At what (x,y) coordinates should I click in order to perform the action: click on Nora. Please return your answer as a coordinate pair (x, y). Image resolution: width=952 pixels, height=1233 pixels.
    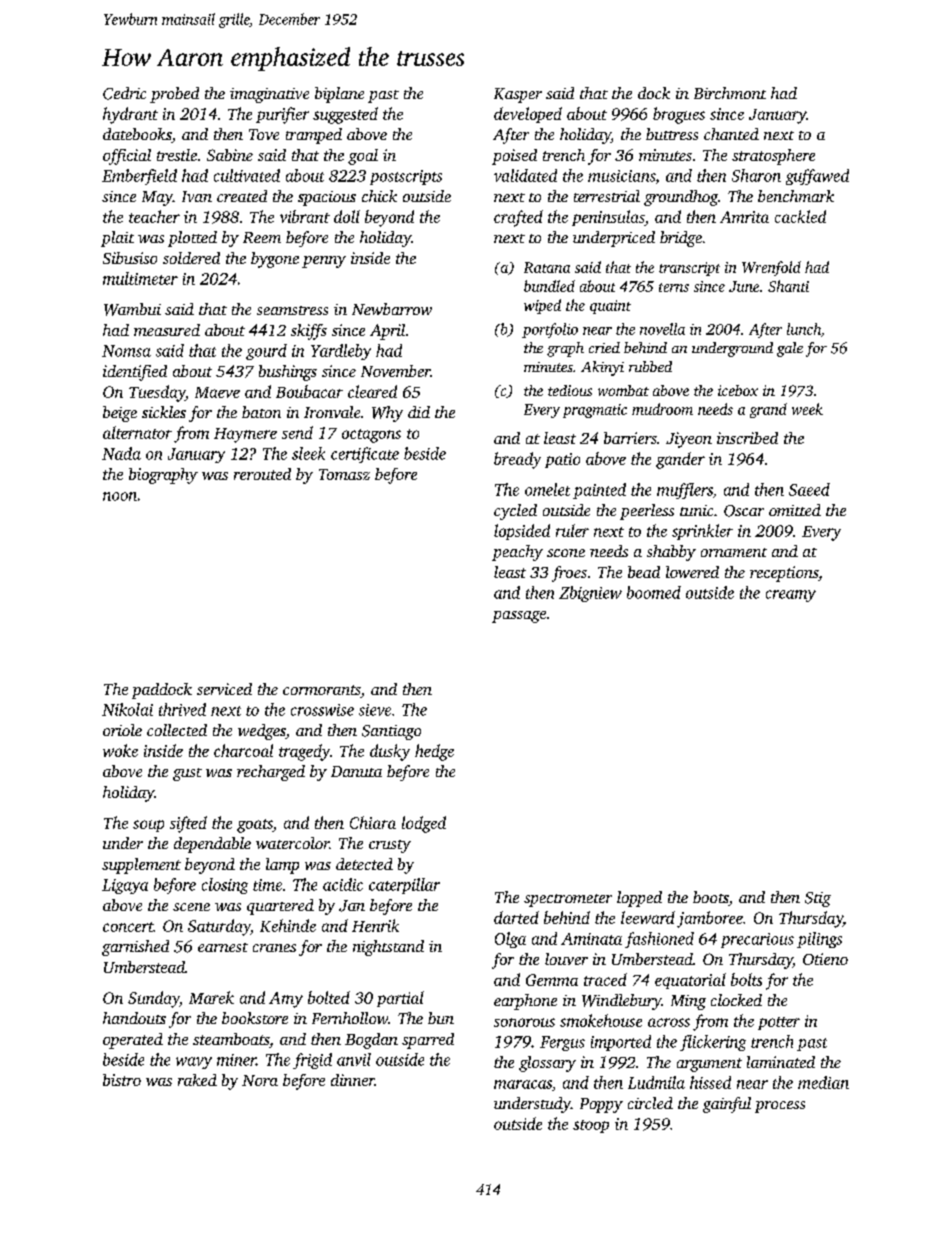
    Looking at the image, I should click on (260, 1080).
